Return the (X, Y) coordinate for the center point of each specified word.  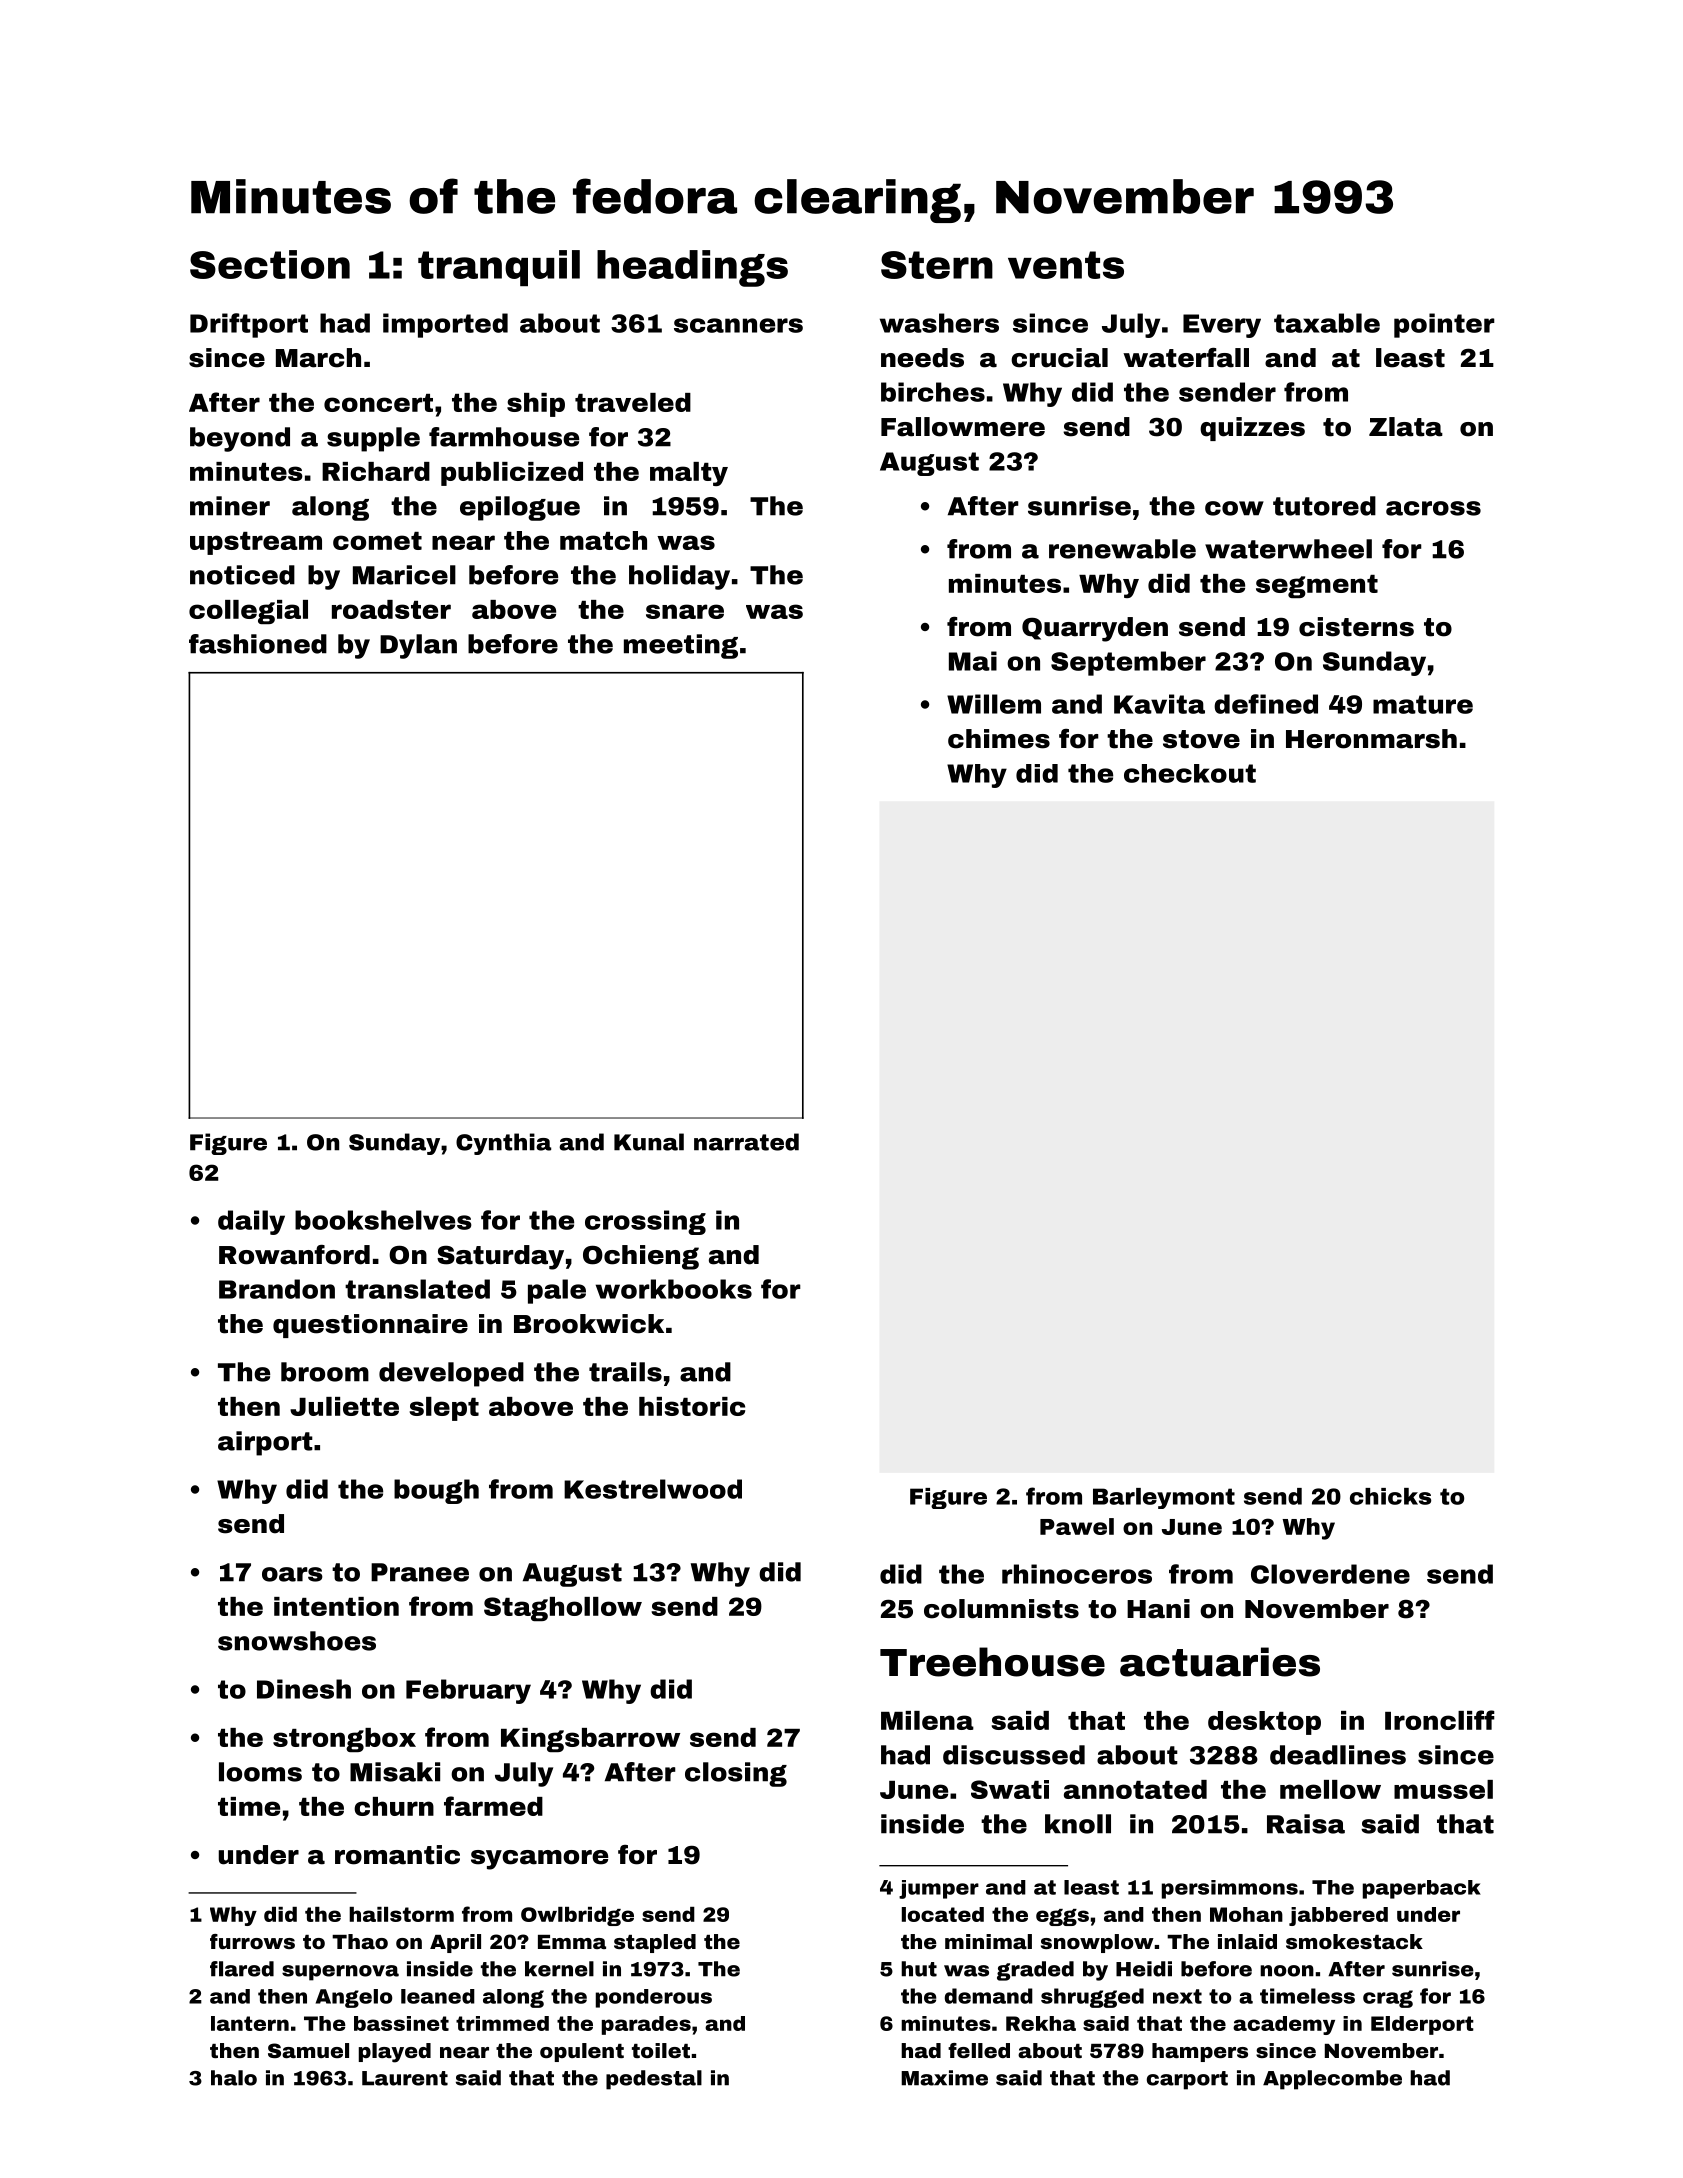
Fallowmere (963, 427)
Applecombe (1332, 2080)
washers (939, 323)
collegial (248, 612)
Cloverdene (1330, 1574)
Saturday (500, 1257)
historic (692, 1406)
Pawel (1077, 1526)
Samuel (308, 2050)
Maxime (944, 2078)
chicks (1390, 1496)
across (1433, 508)
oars (292, 1574)
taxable (1327, 323)
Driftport (249, 325)
